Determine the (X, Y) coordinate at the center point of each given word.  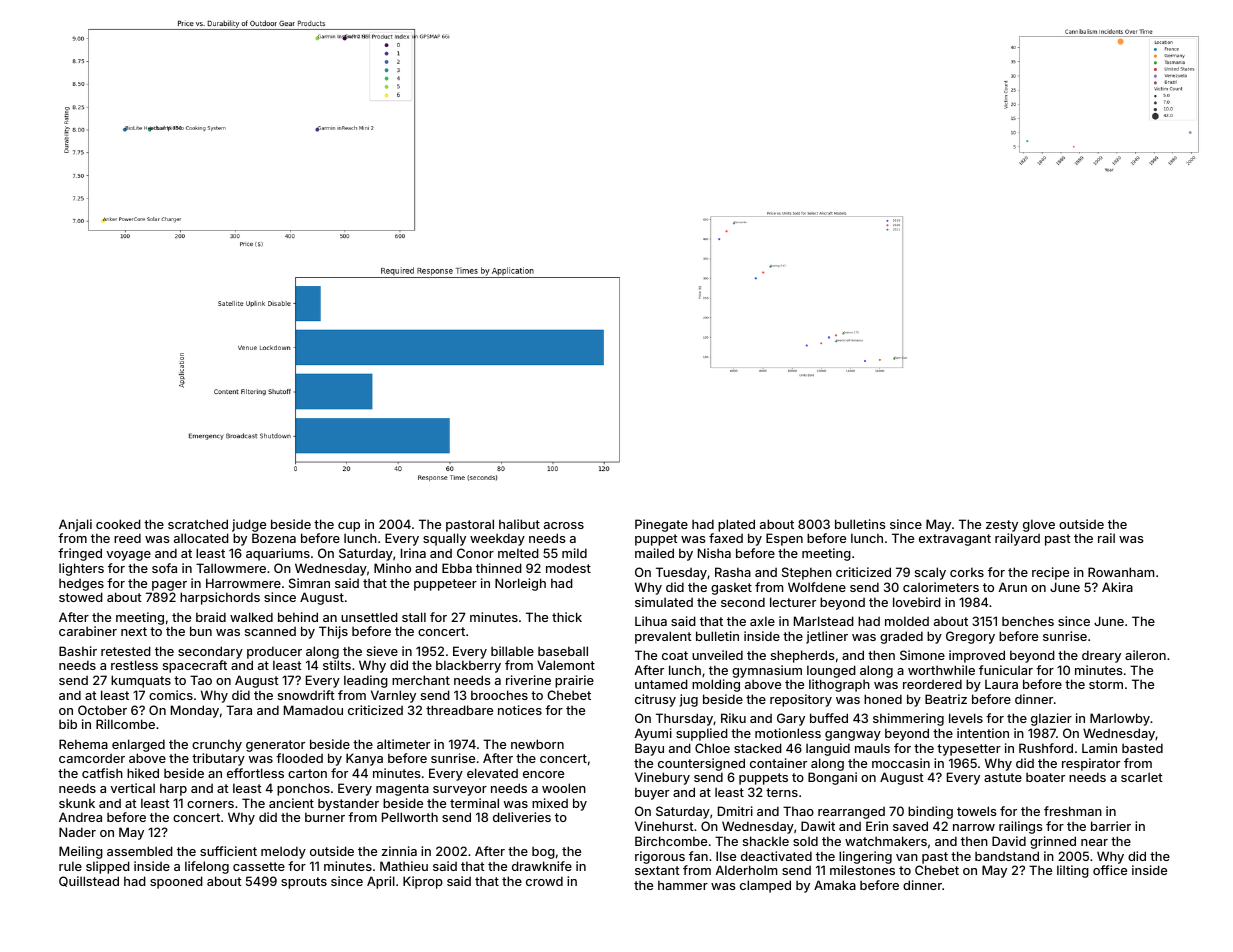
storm (1106, 684)
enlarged (138, 745)
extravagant (955, 540)
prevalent (663, 637)
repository (801, 700)
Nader (77, 832)
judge (249, 525)
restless (134, 665)
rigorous (660, 857)
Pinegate (661, 525)
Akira (1117, 587)
